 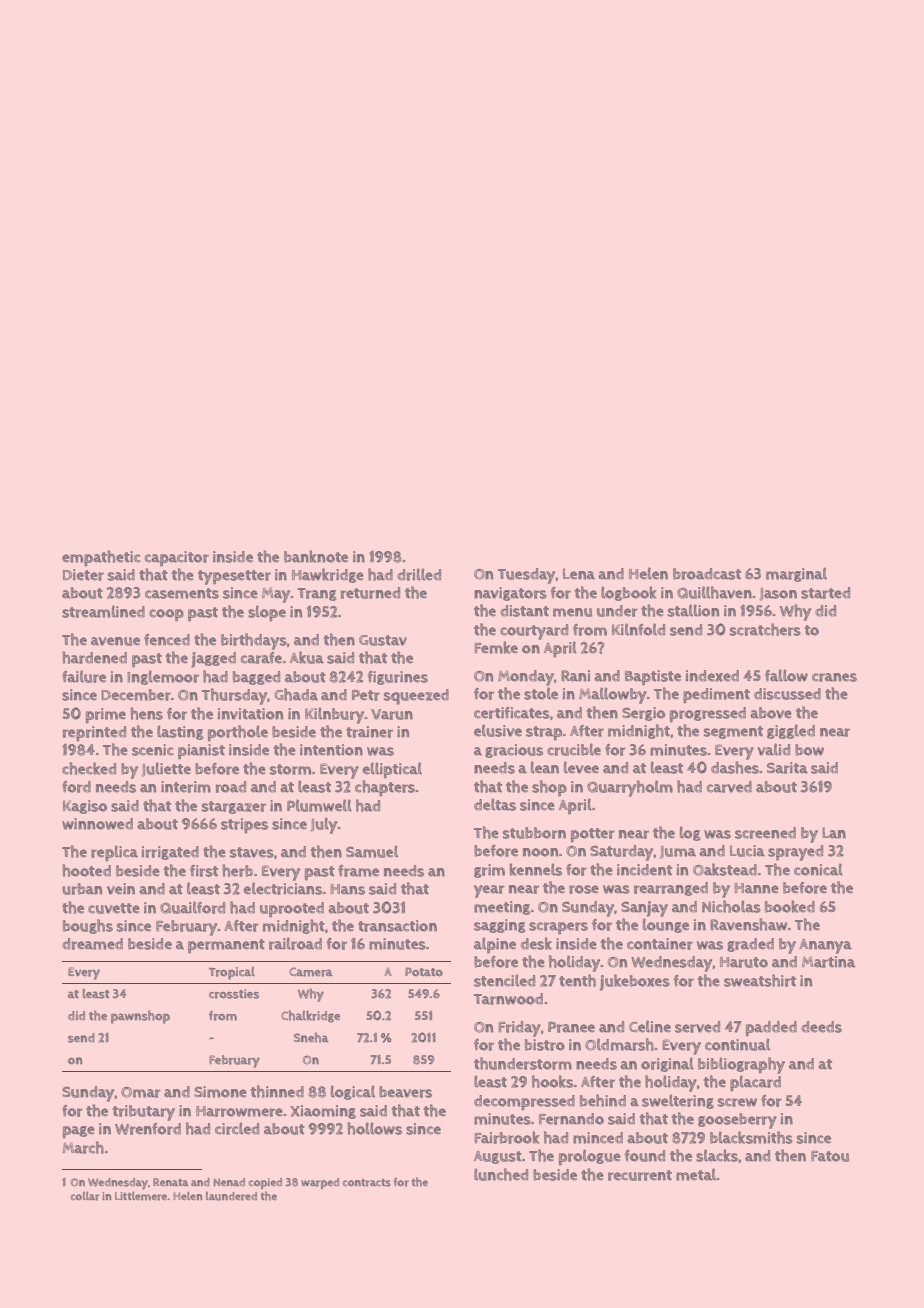 I want to click on Fernando, so click(x=571, y=1119).
